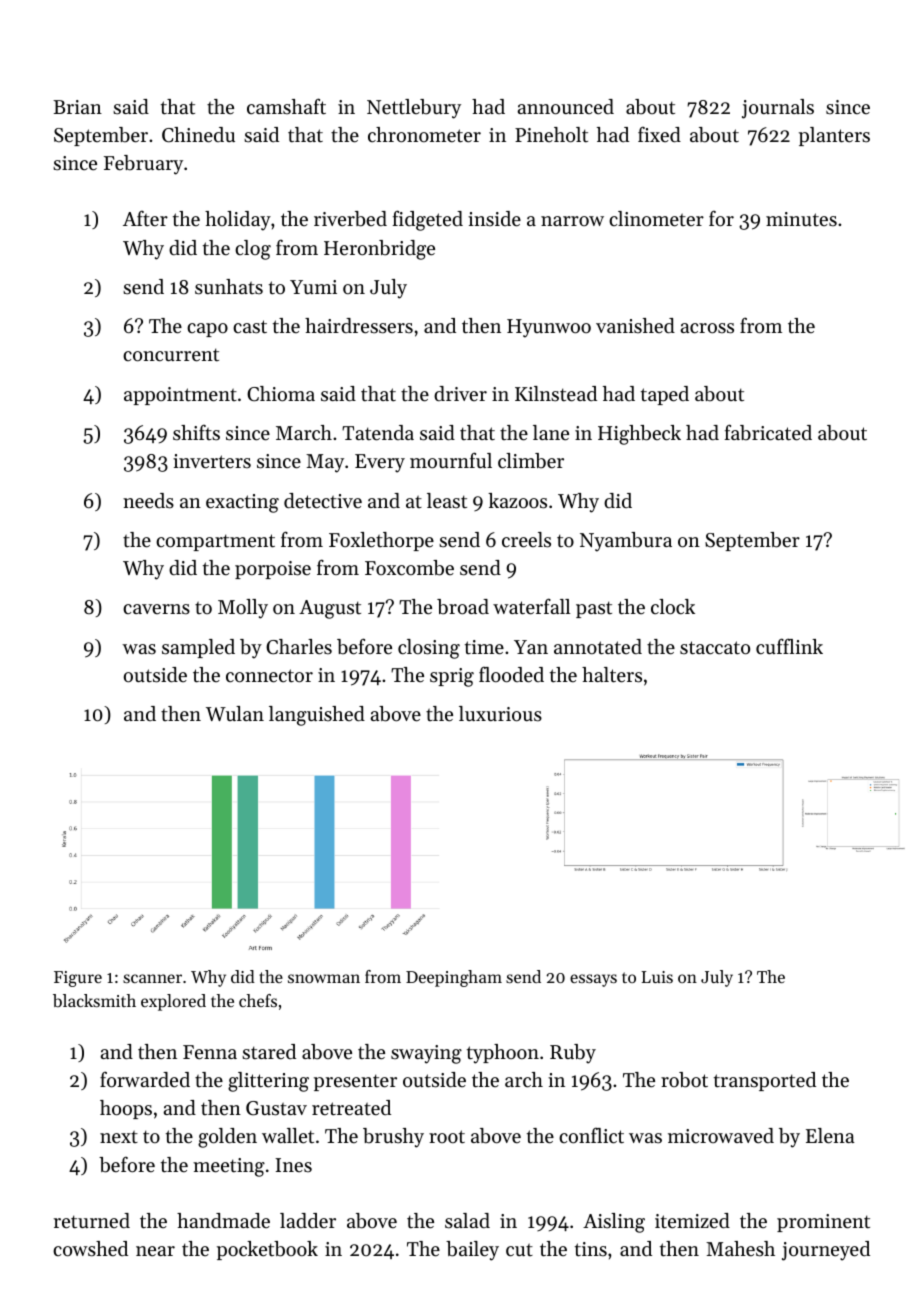 This screenshot has height=1314, width=924. I want to click on scanner, so click(152, 978).
